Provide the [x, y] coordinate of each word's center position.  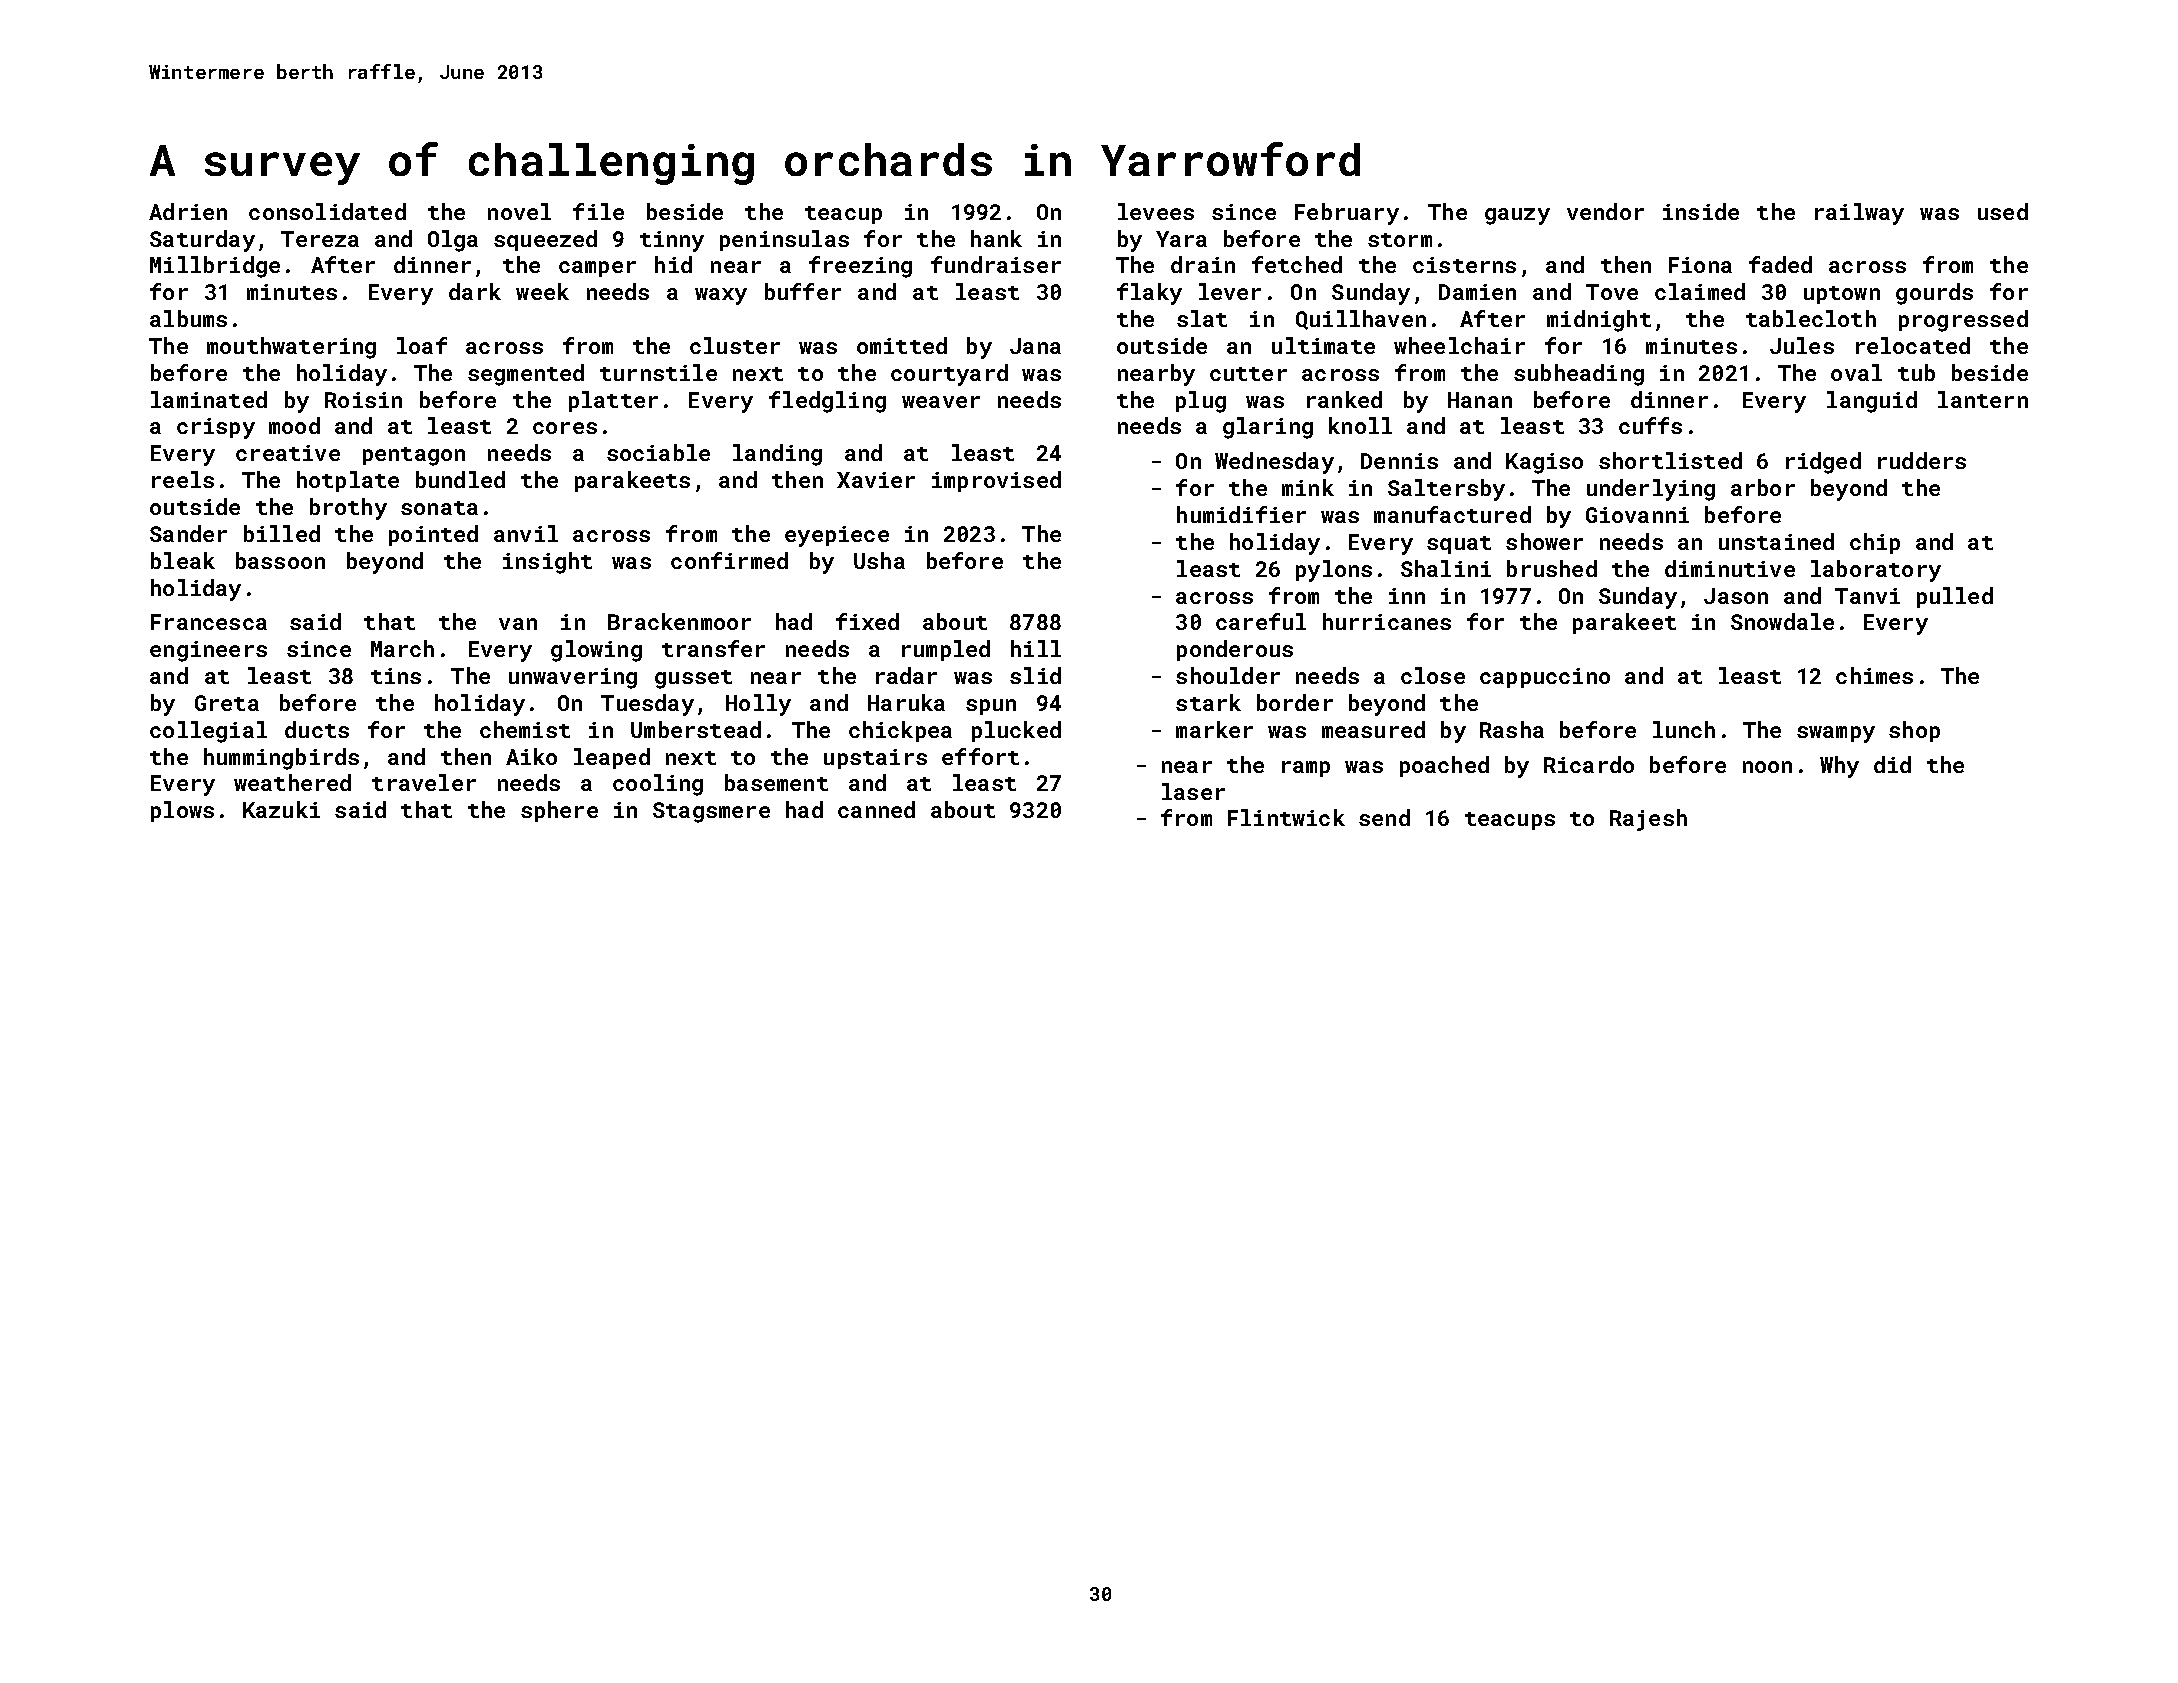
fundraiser [996, 264]
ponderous [1235, 650]
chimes [1874, 675]
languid [1872, 402]
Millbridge [215, 267]
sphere [559, 811]
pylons [1334, 571]
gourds [1934, 294]
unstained [1776, 541]
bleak [183, 560]
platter [613, 401]
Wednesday [1274, 463]
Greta [227, 703]
